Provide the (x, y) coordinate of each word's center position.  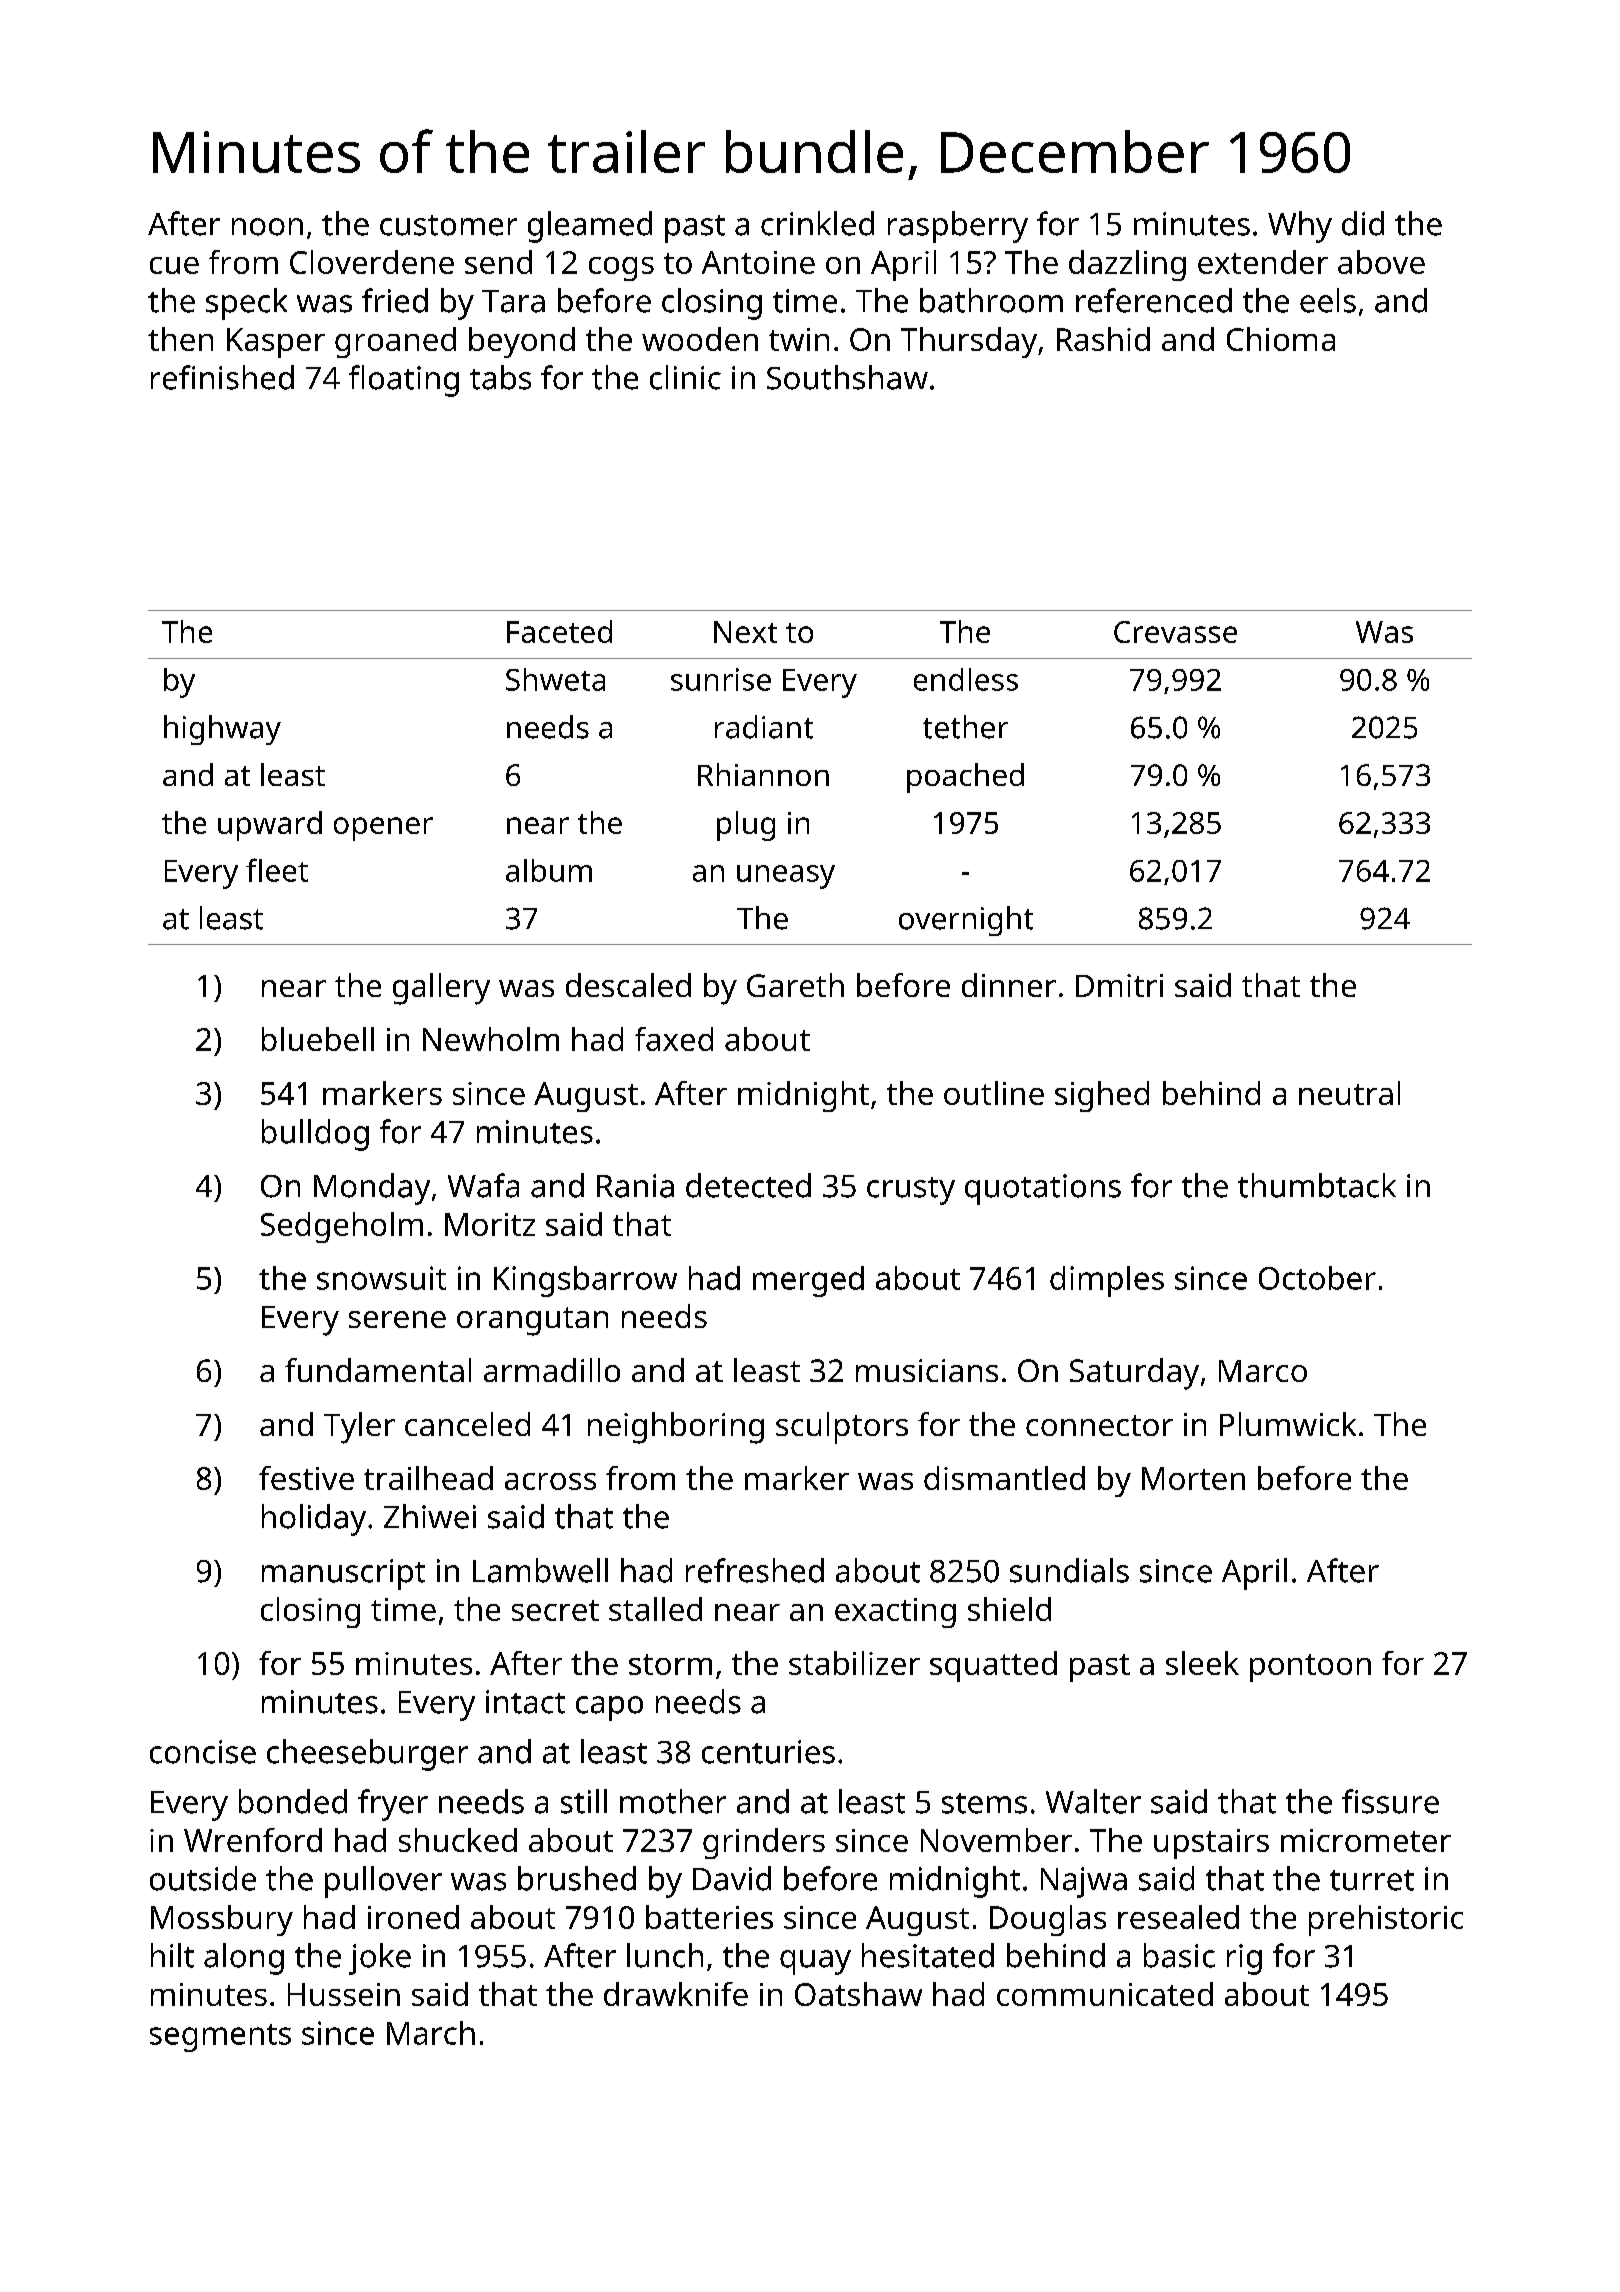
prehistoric (1386, 1920)
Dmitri (1119, 985)
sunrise (721, 679)
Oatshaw (858, 1994)
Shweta (555, 679)
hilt (172, 1955)
